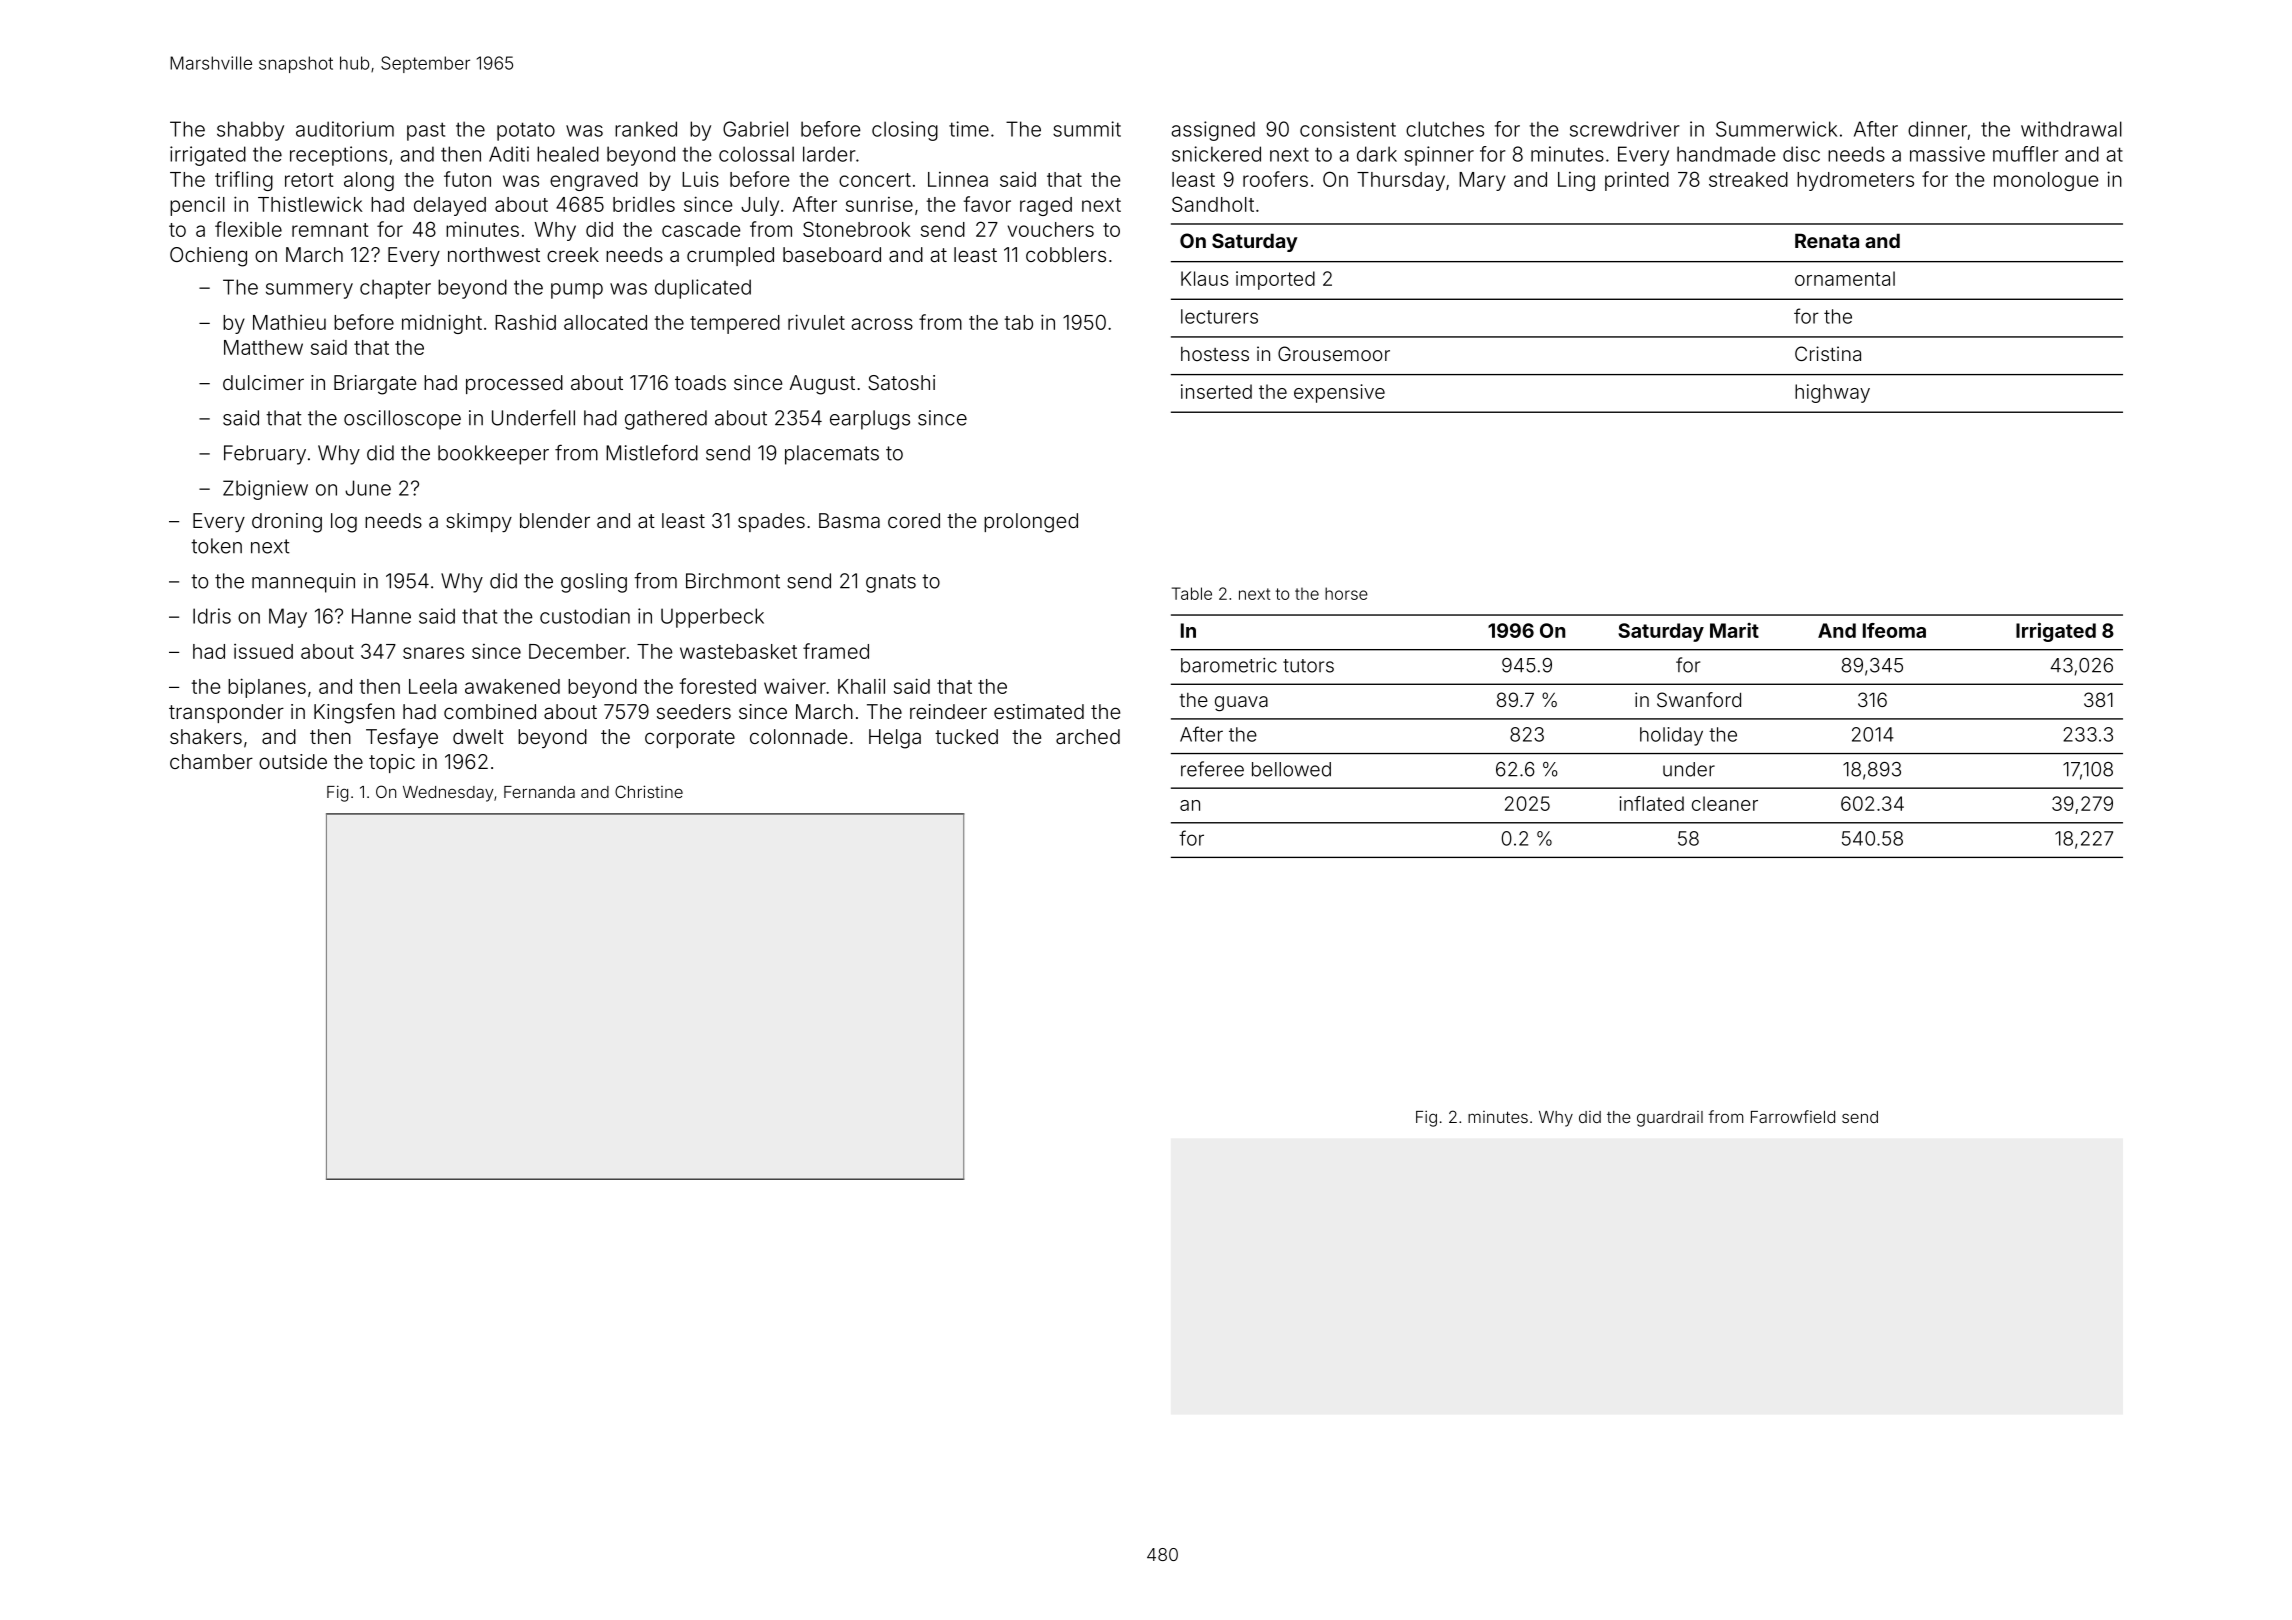 Image resolution: width=2292 pixels, height=1620 pixels. What do you see at coordinates (212, 616) in the screenshot?
I see `Idris` at bounding box center [212, 616].
